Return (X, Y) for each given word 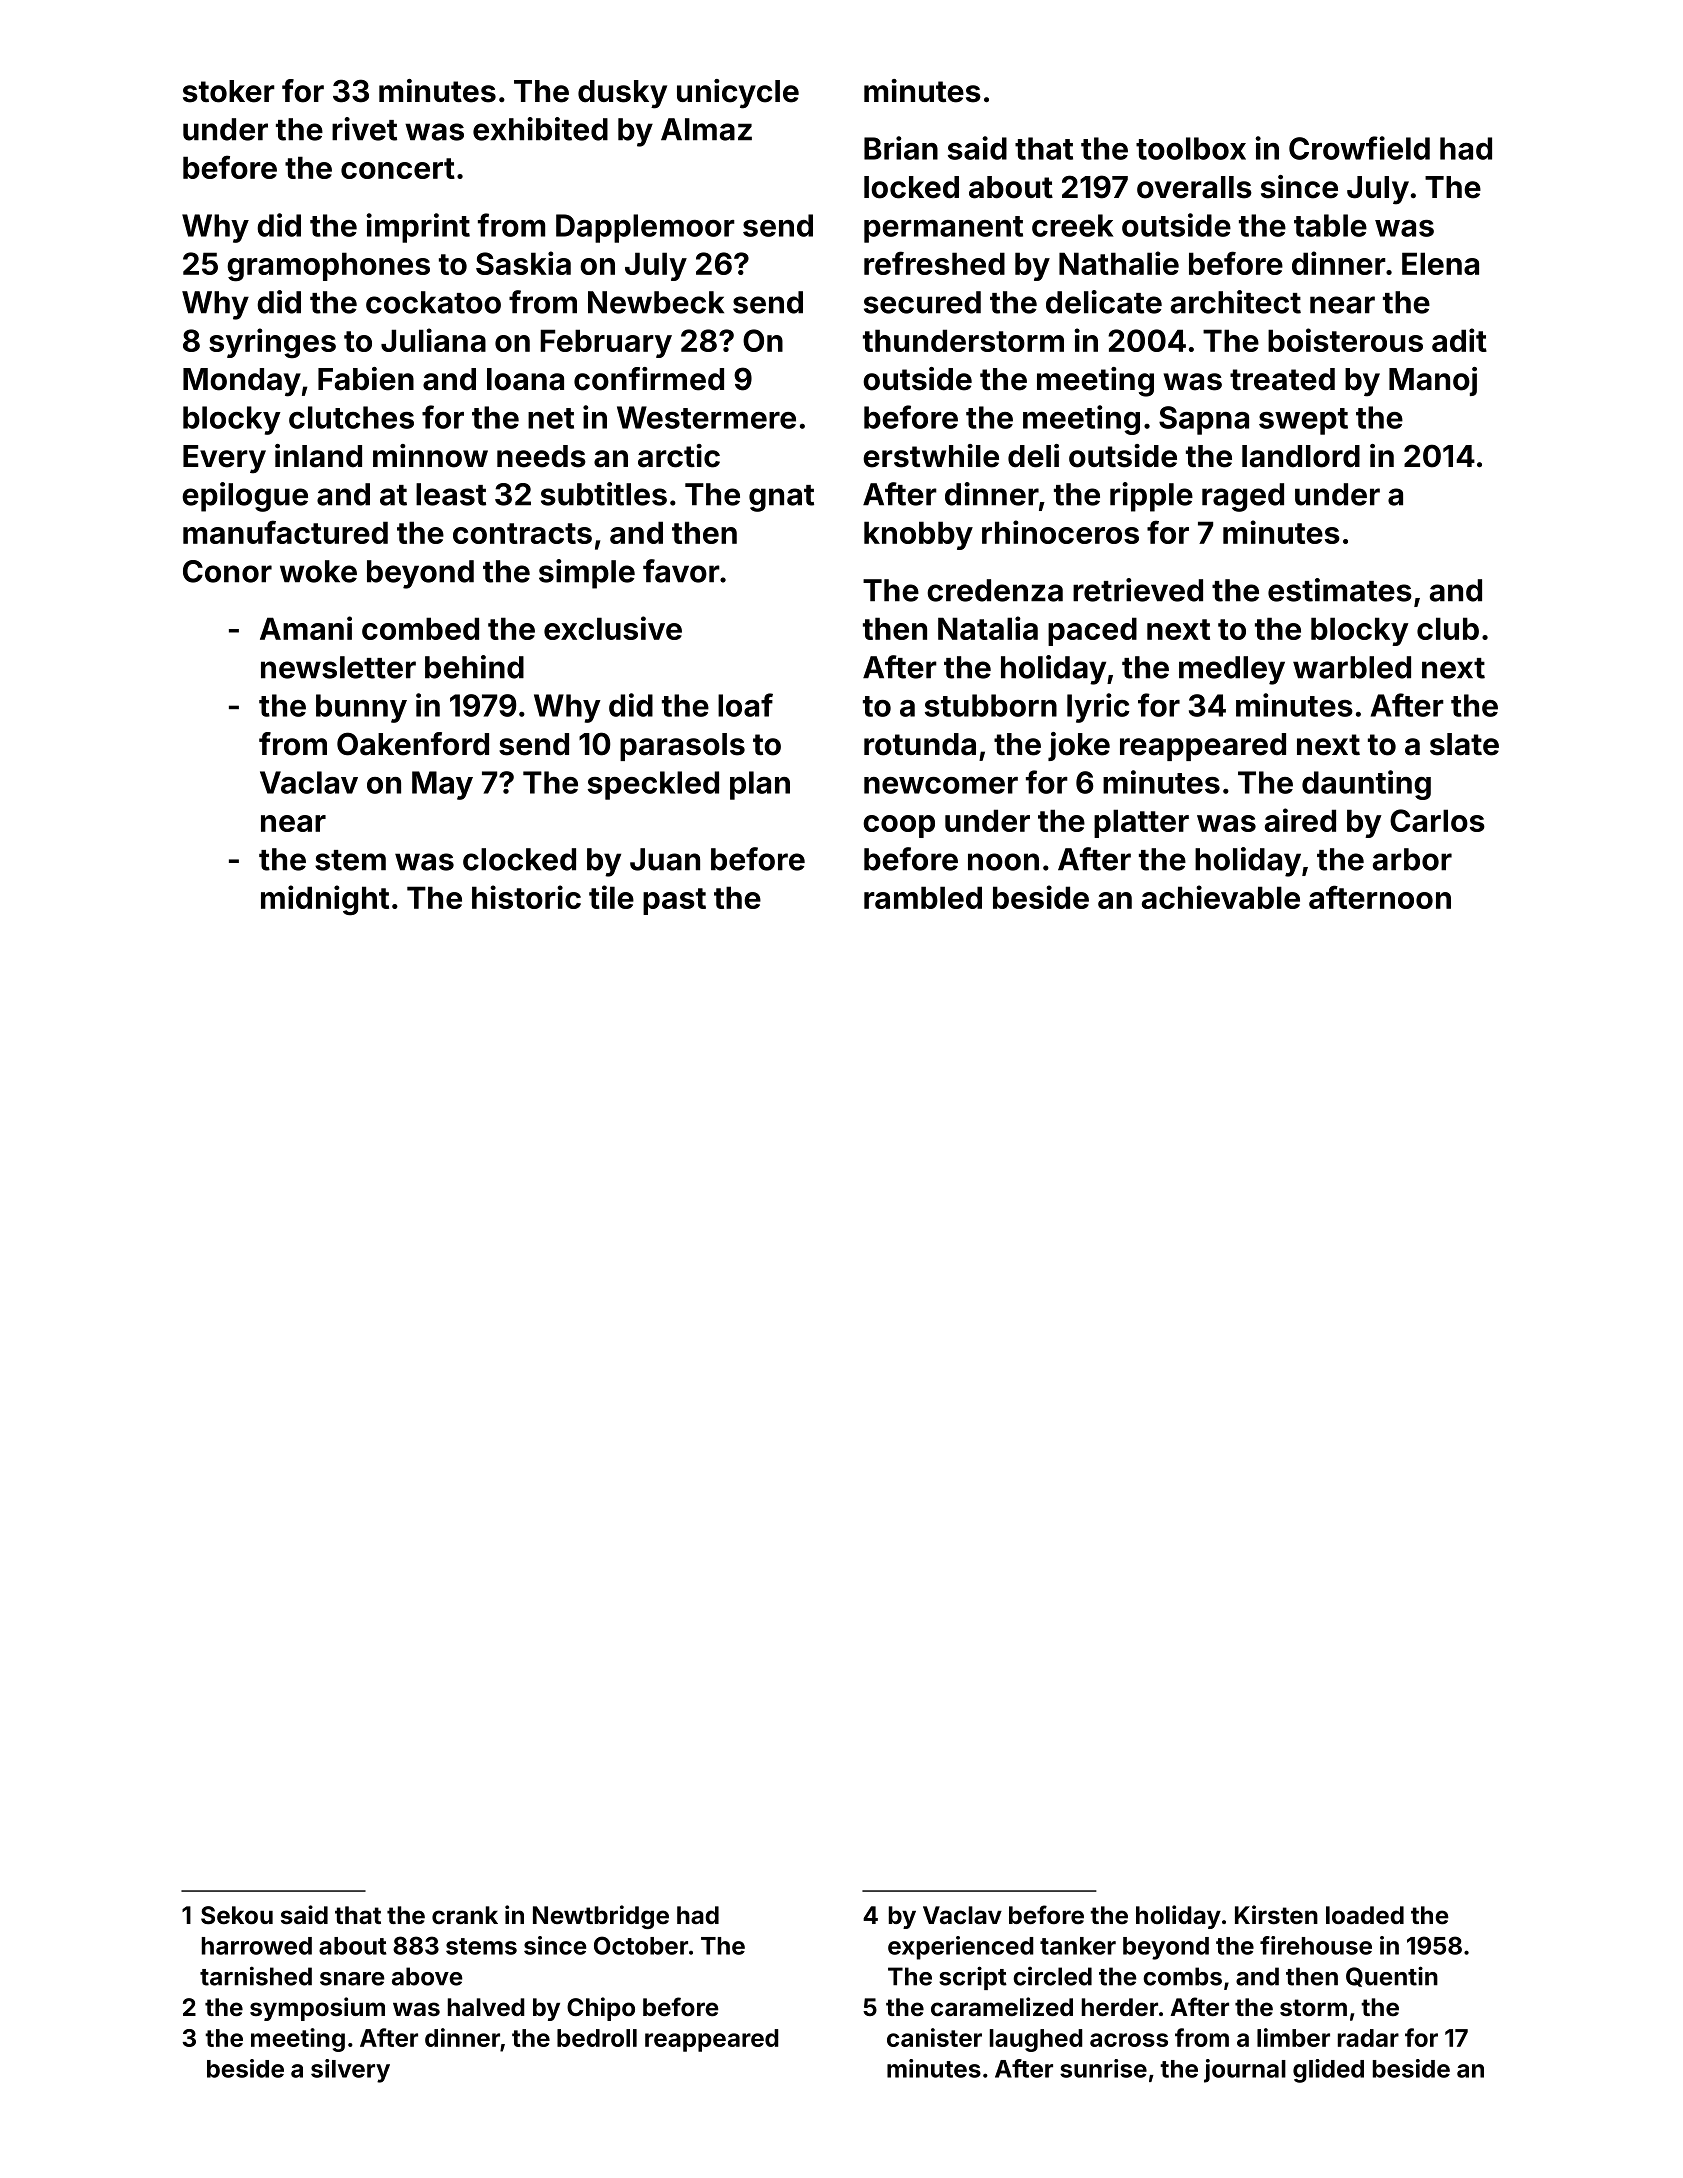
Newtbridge (601, 1917)
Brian (901, 148)
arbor (1412, 859)
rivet (364, 129)
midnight (325, 900)
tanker (1078, 1946)
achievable (1221, 897)
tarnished (256, 1976)
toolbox (1191, 148)
